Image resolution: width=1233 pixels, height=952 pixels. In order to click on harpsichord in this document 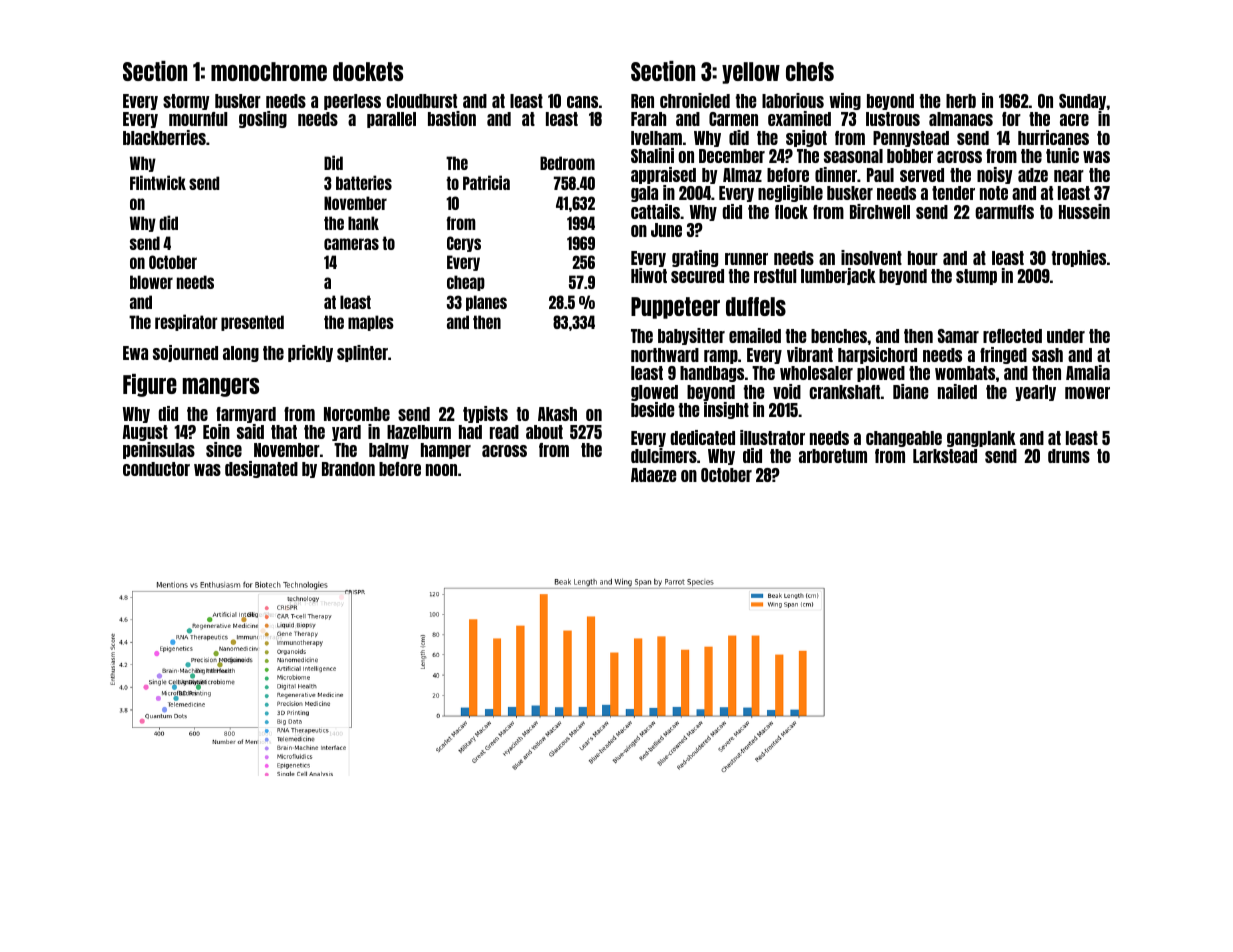, I will do `click(877, 355)`.
